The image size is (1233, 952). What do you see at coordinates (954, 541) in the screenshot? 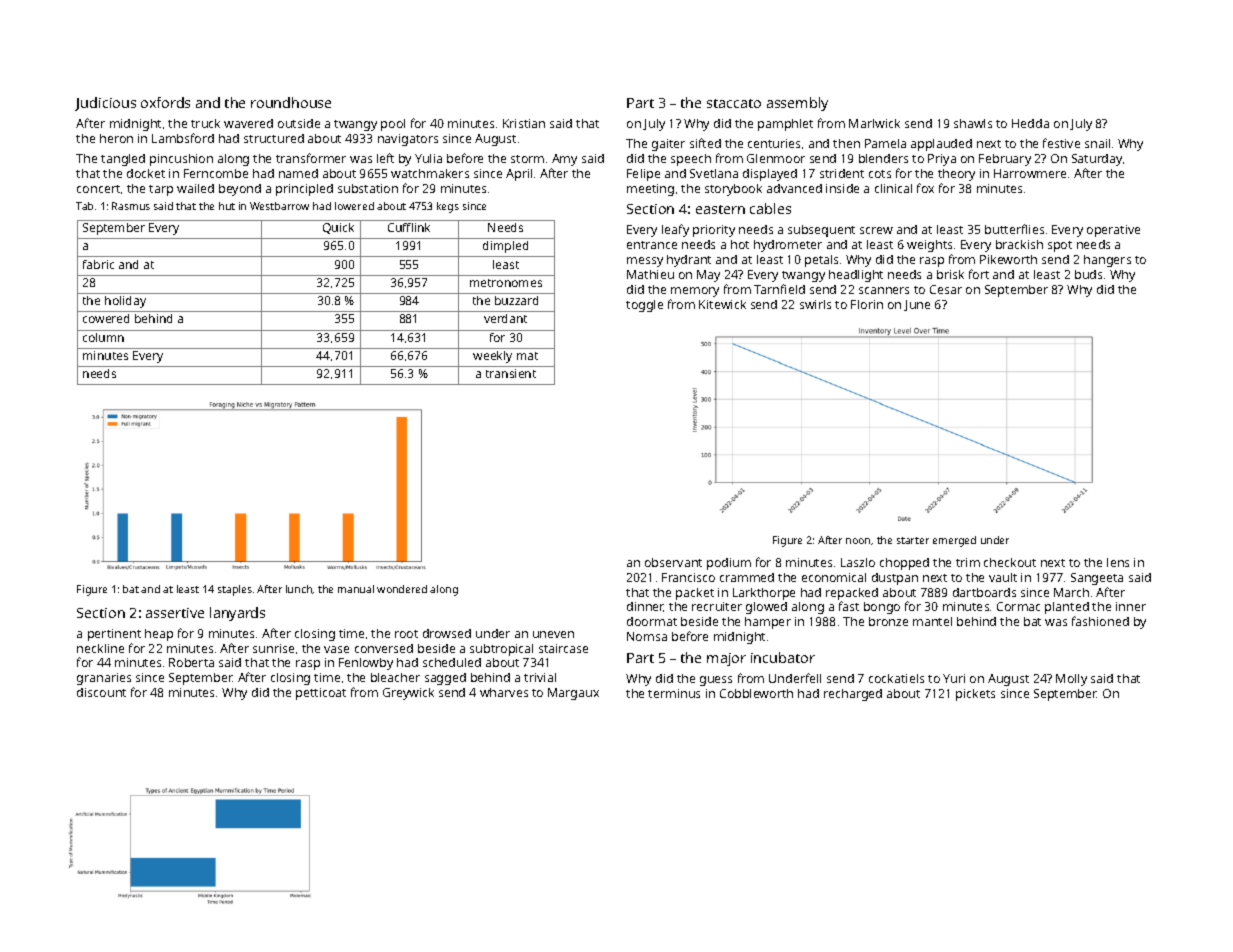
I see `emerged` at bounding box center [954, 541].
